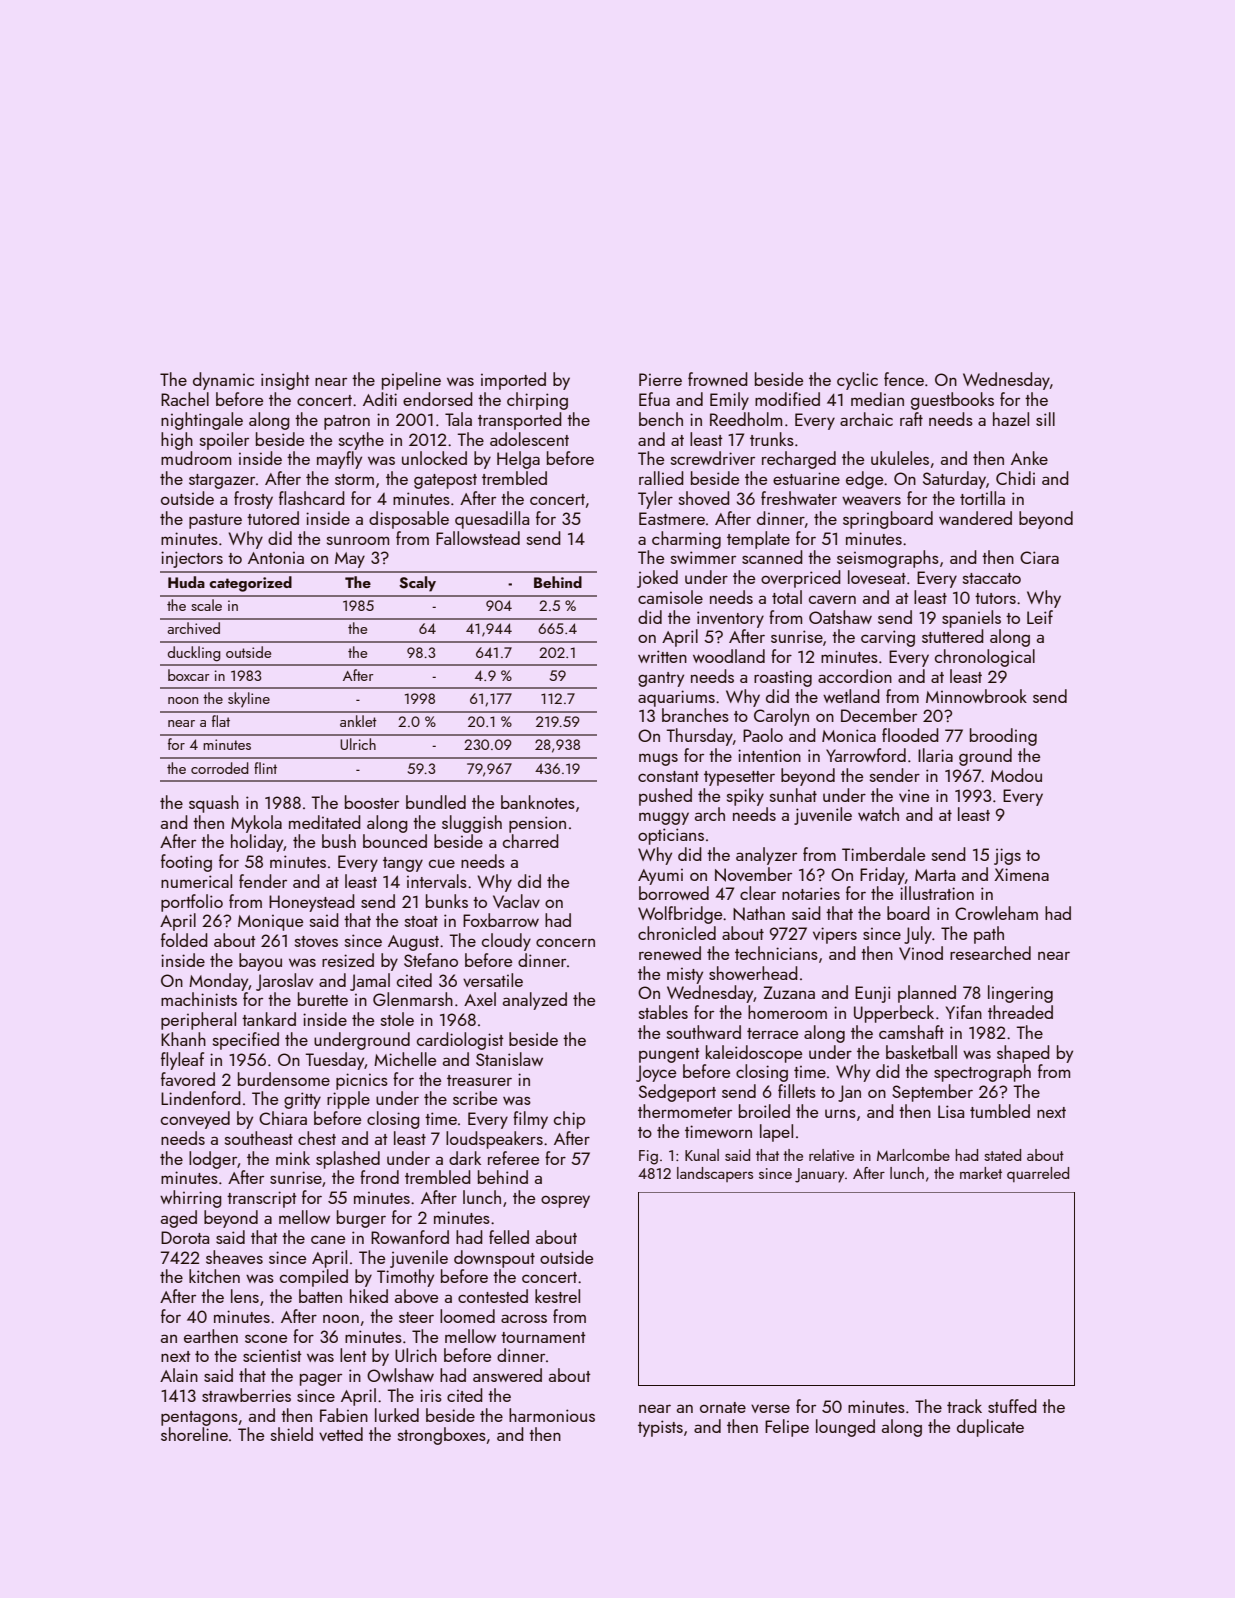  What do you see at coordinates (403, 864) in the screenshot?
I see `tangy` at bounding box center [403, 864].
